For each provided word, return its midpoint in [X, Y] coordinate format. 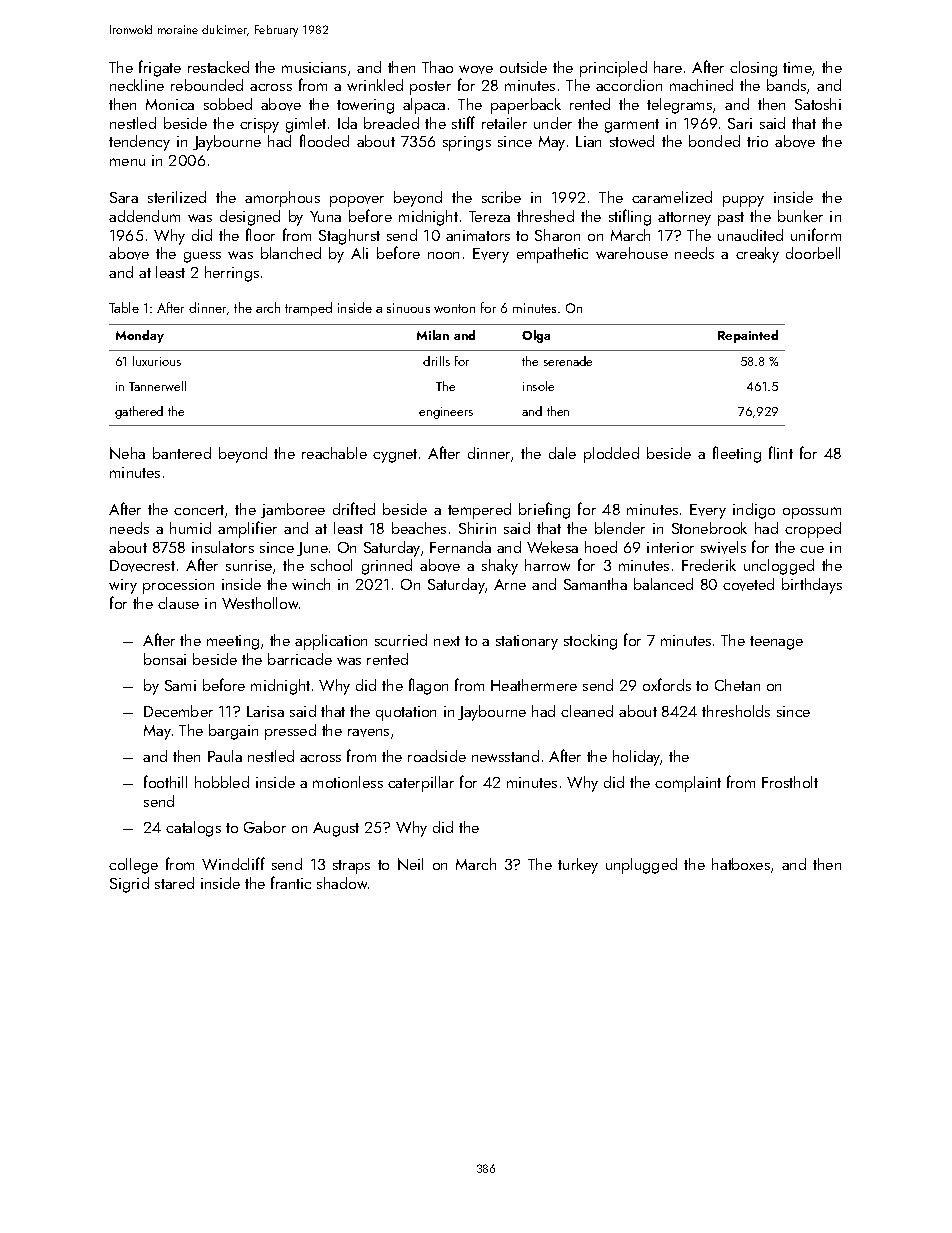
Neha [127, 453]
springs [467, 143]
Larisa [265, 711]
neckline [137, 85]
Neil [410, 864]
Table [124, 307]
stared [174, 883]
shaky [500, 567]
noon [443, 255]
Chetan [737, 685]
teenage [776, 643]
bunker [800, 216]
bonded [714, 141]
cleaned [587, 711]
